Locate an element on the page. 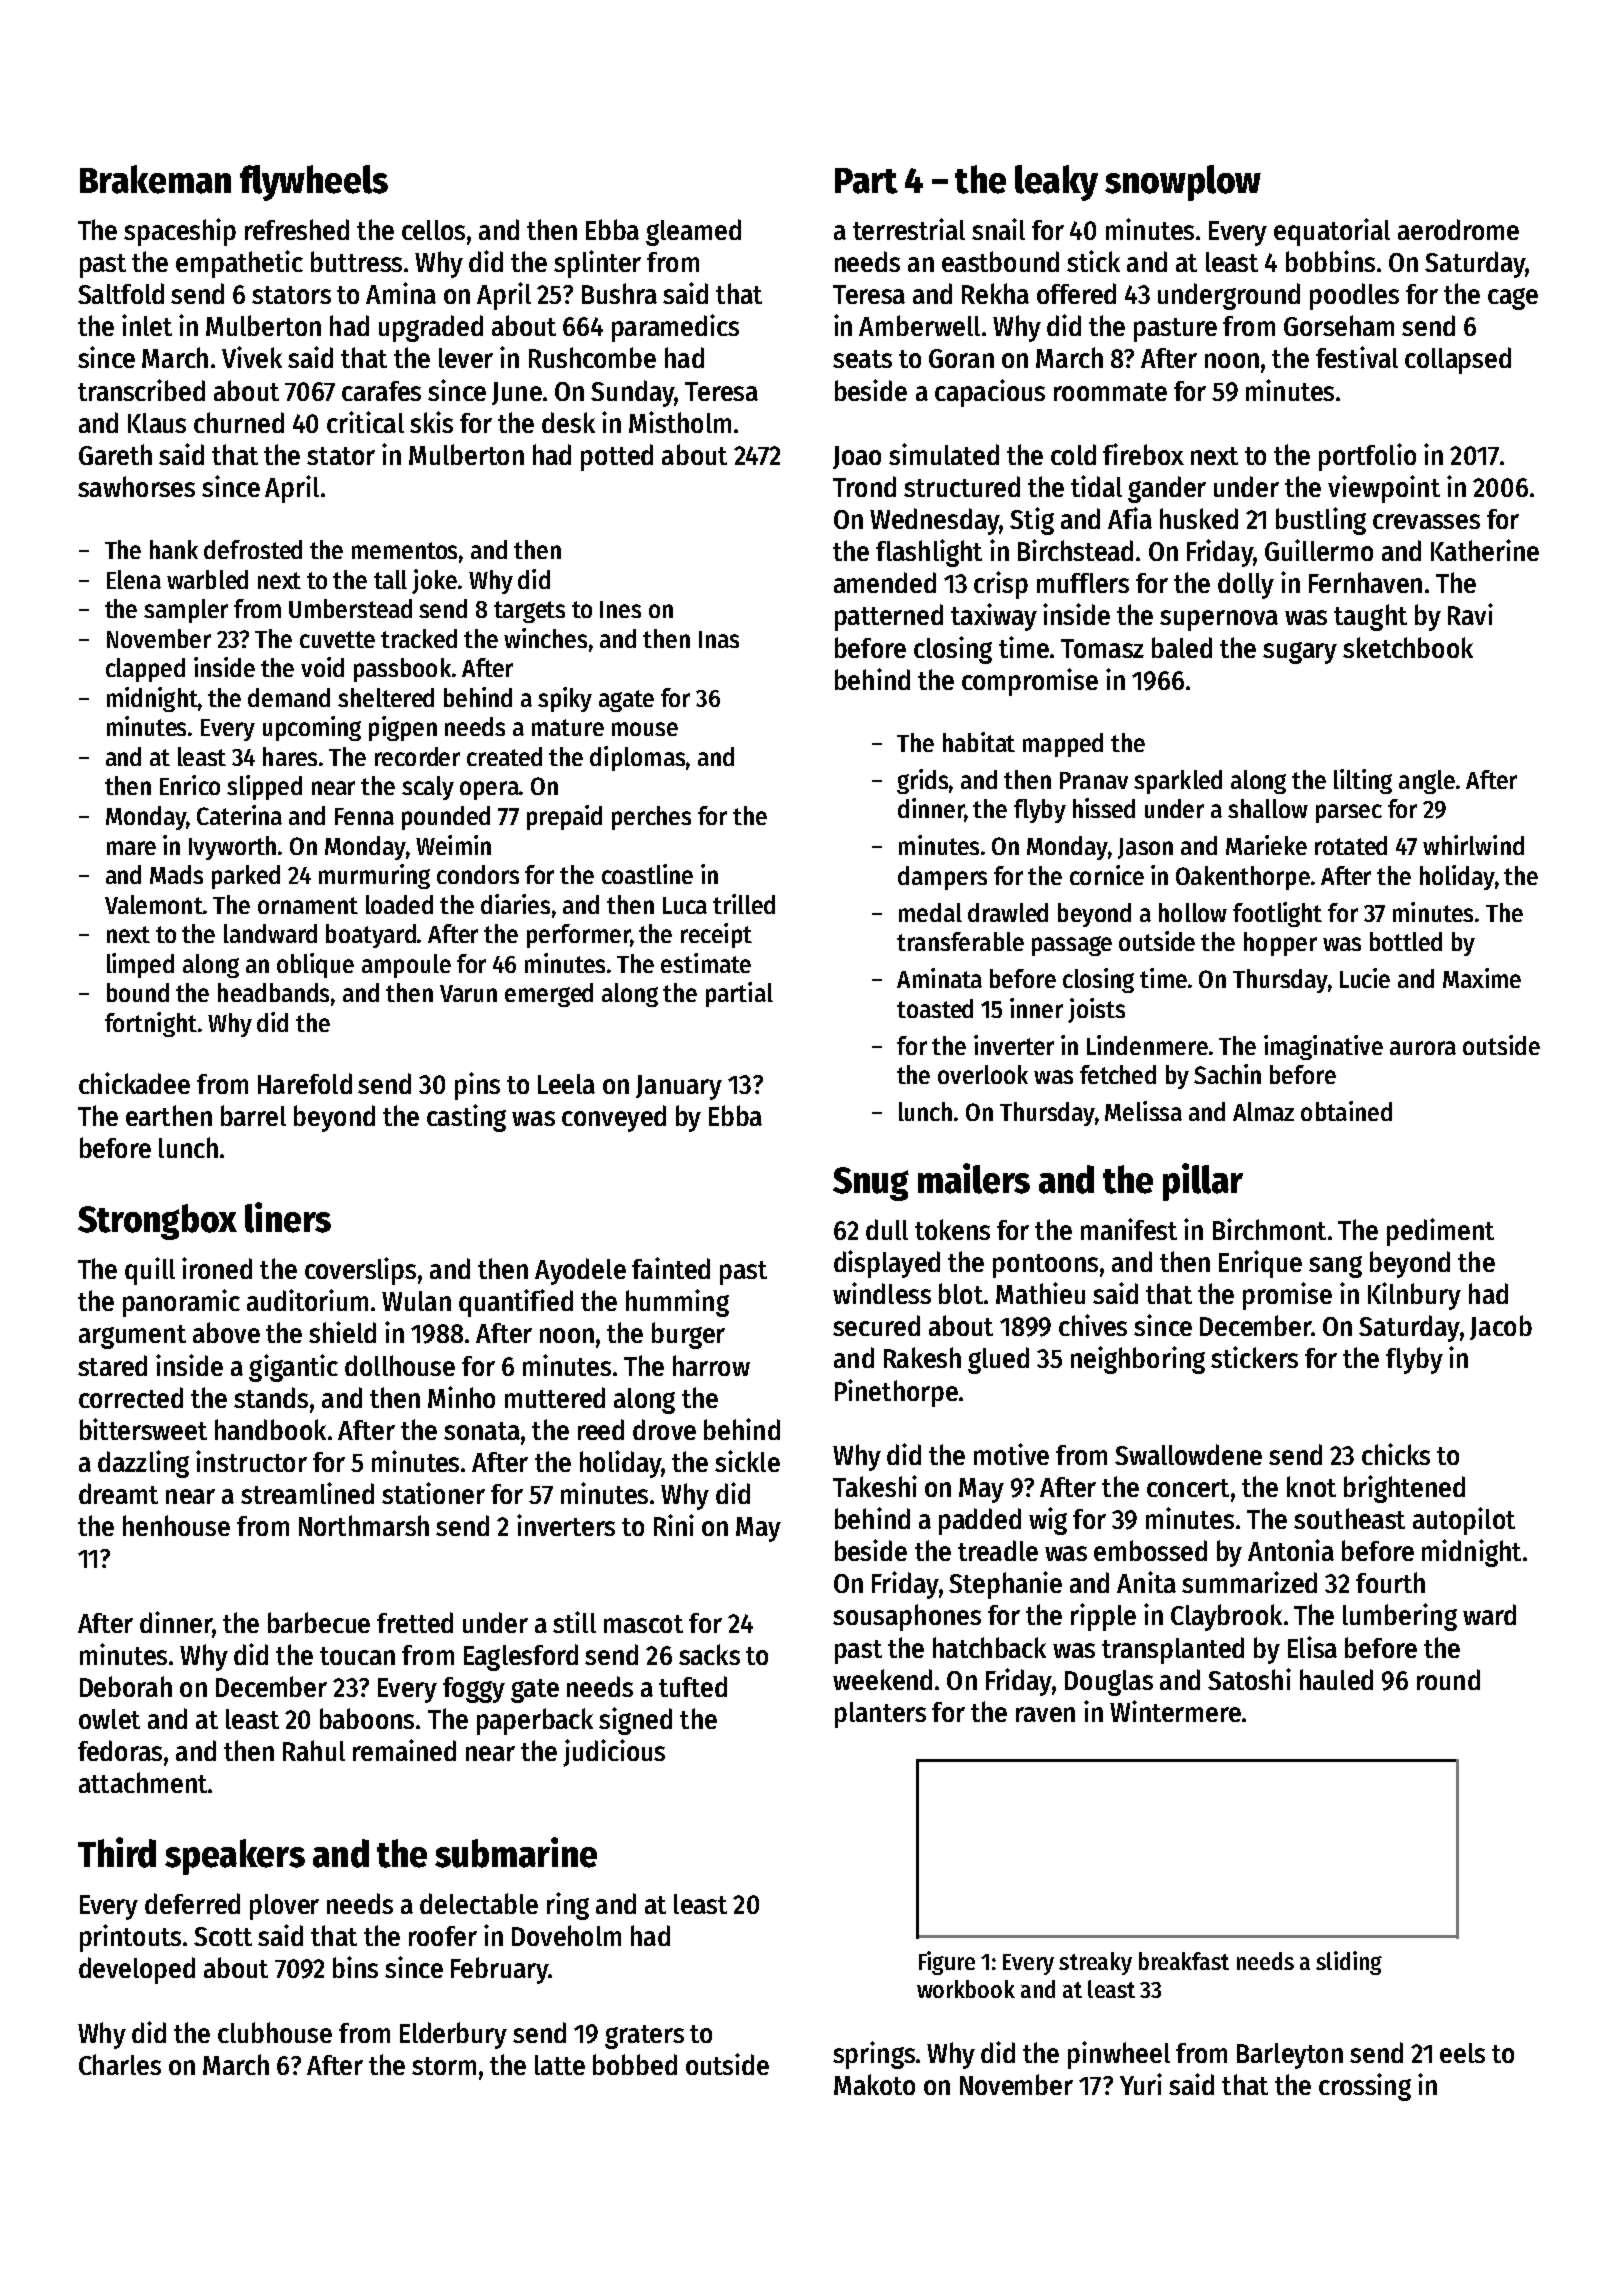  January is located at coordinates (679, 1087).
